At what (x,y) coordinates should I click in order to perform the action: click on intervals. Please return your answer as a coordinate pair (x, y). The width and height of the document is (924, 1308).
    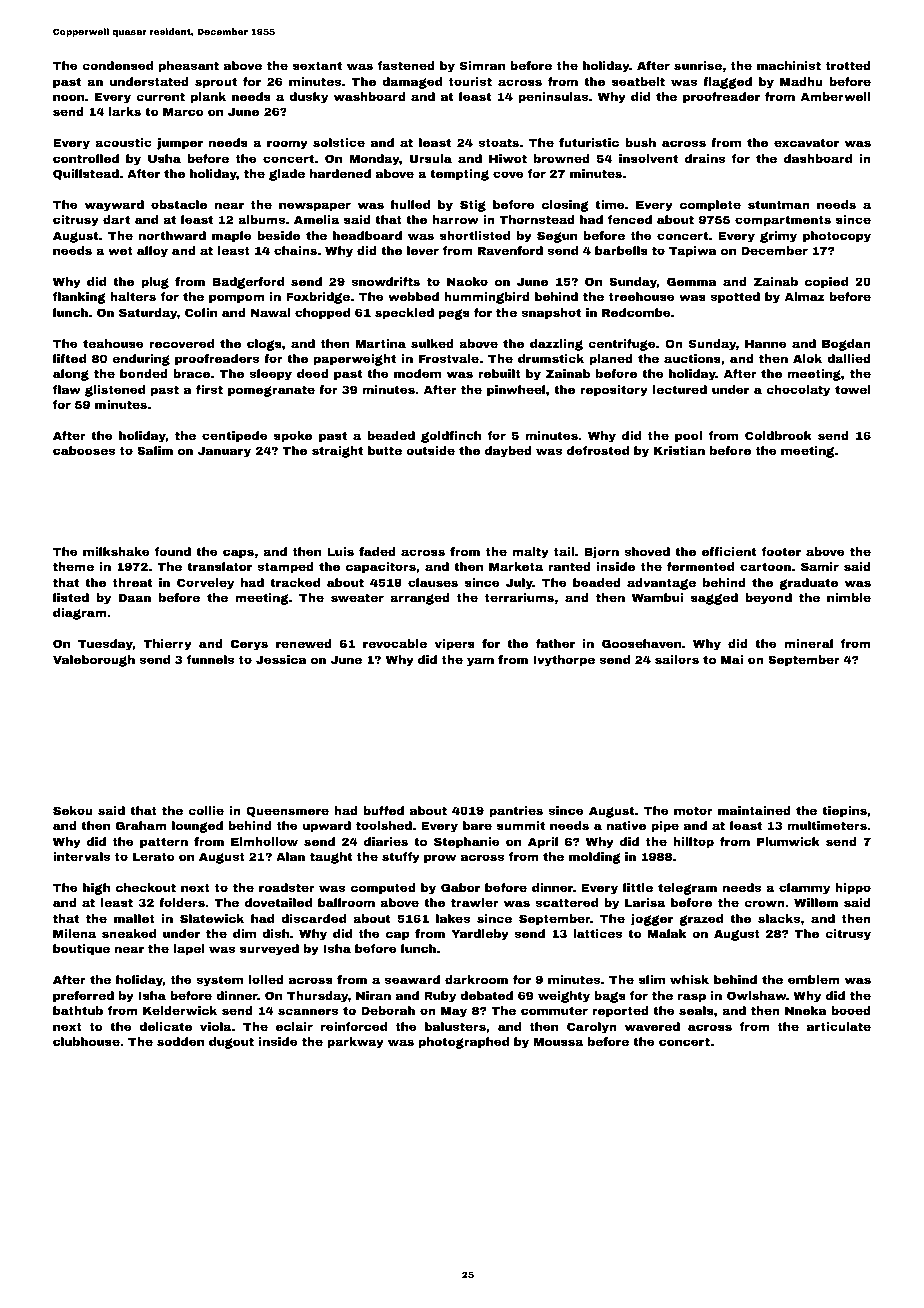
    Looking at the image, I should click on (81, 856).
